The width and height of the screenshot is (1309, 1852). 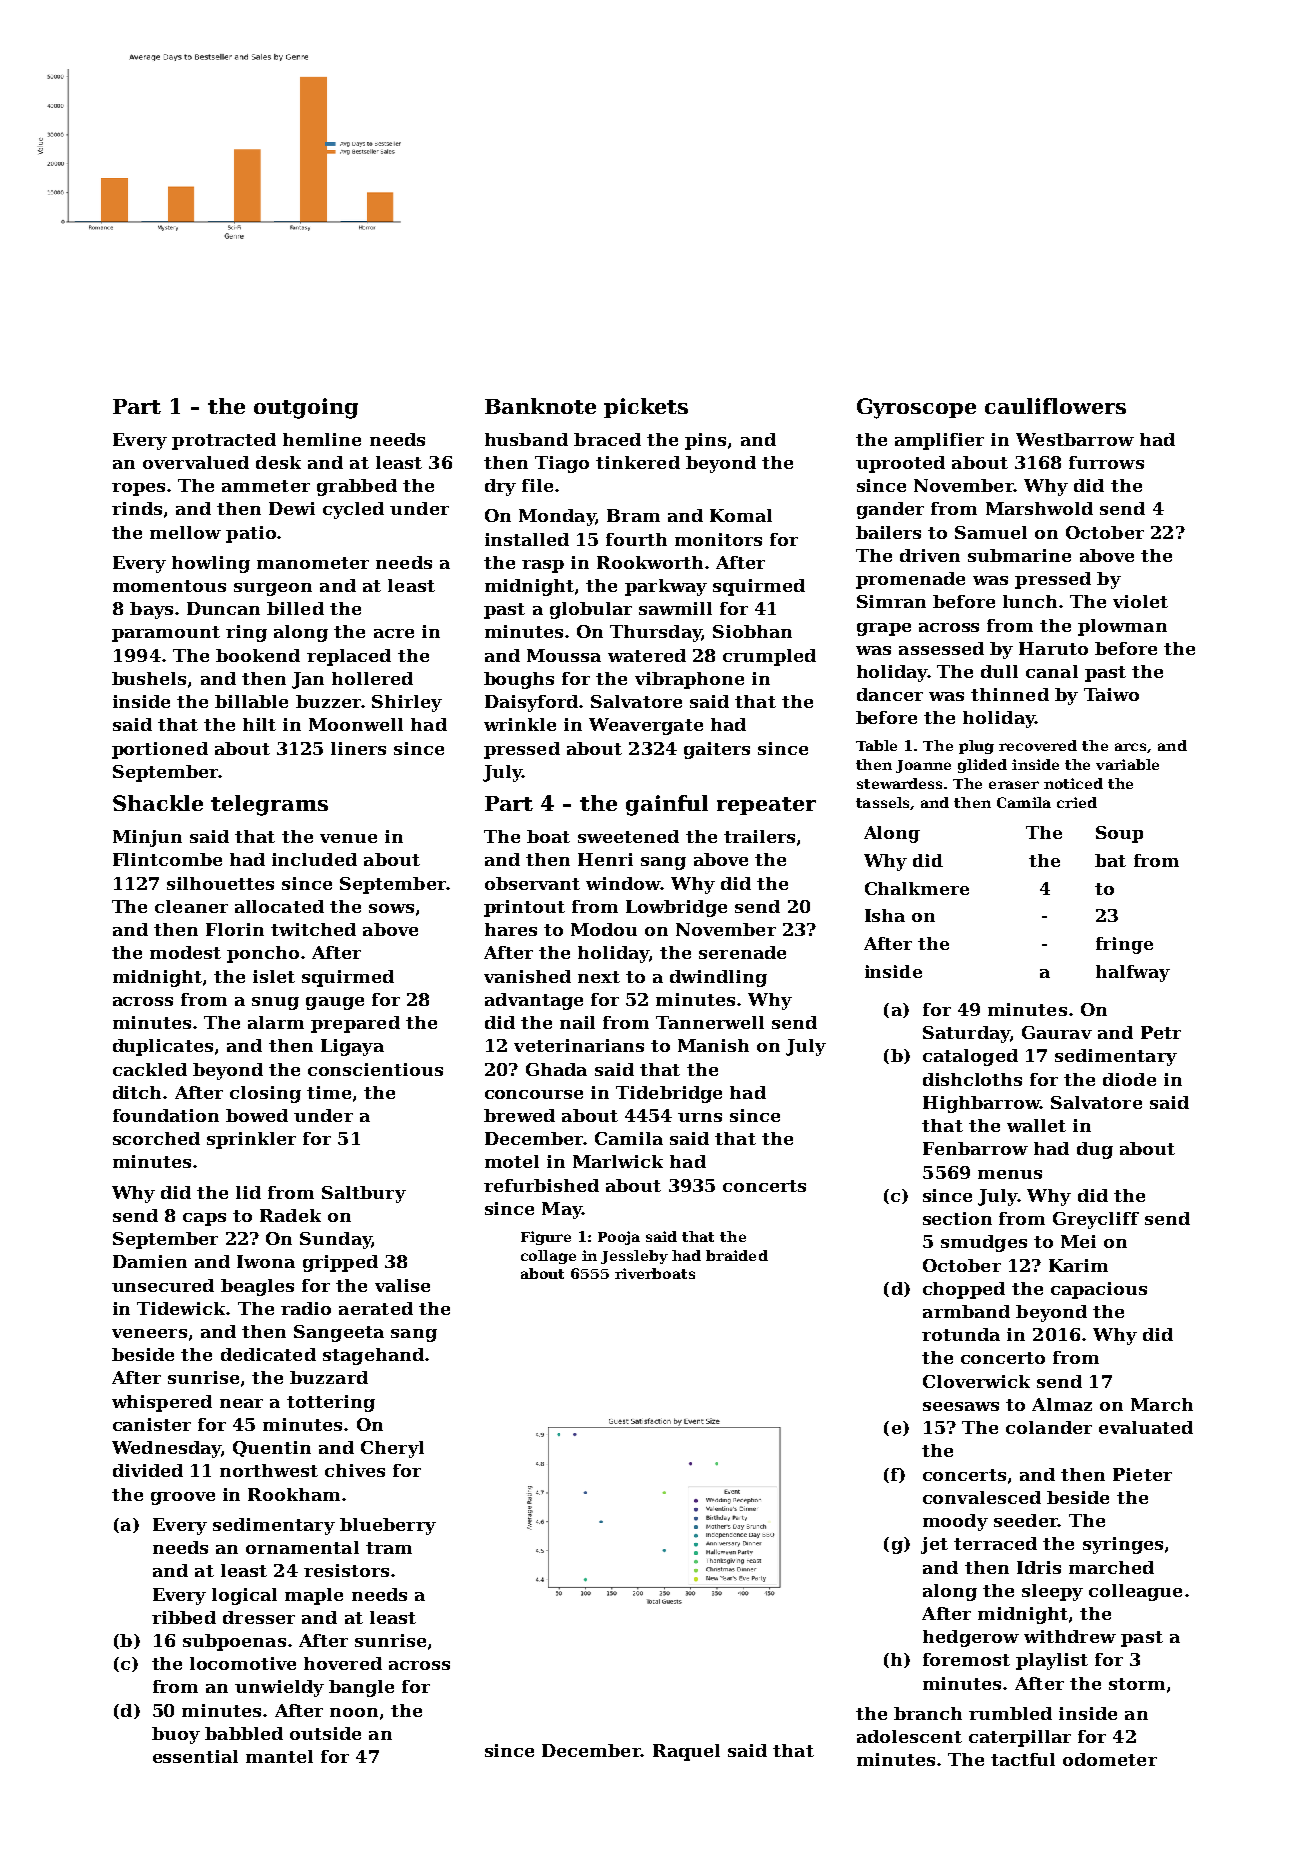 I want to click on ribbed, so click(x=184, y=1617).
